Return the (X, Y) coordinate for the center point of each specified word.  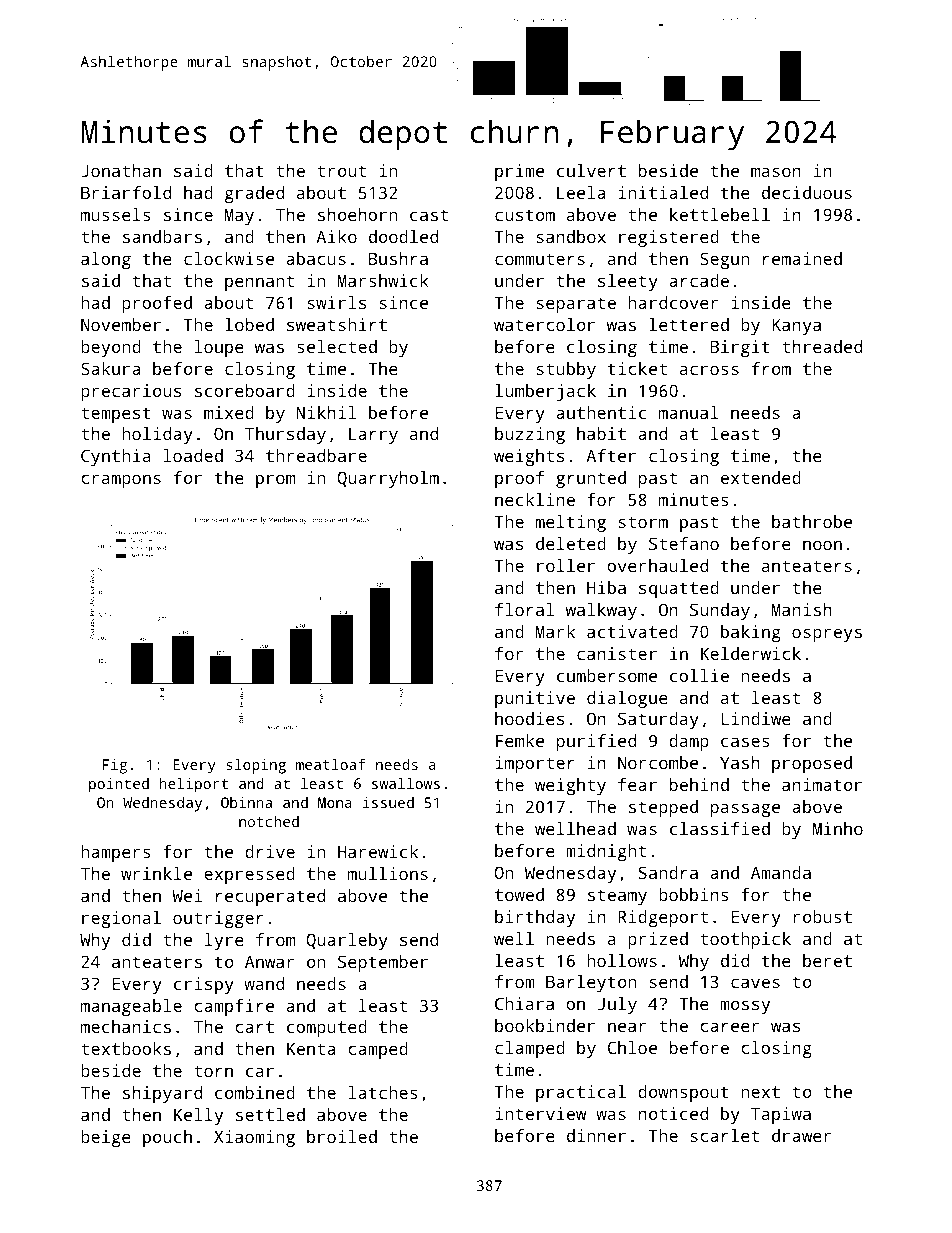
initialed (663, 192)
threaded (822, 346)
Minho (838, 828)
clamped (530, 1049)
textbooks (126, 1048)
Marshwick (383, 280)
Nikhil (326, 412)
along (106, 260)
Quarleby (347, 941)
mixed (229, 412)
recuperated (270, 897)
